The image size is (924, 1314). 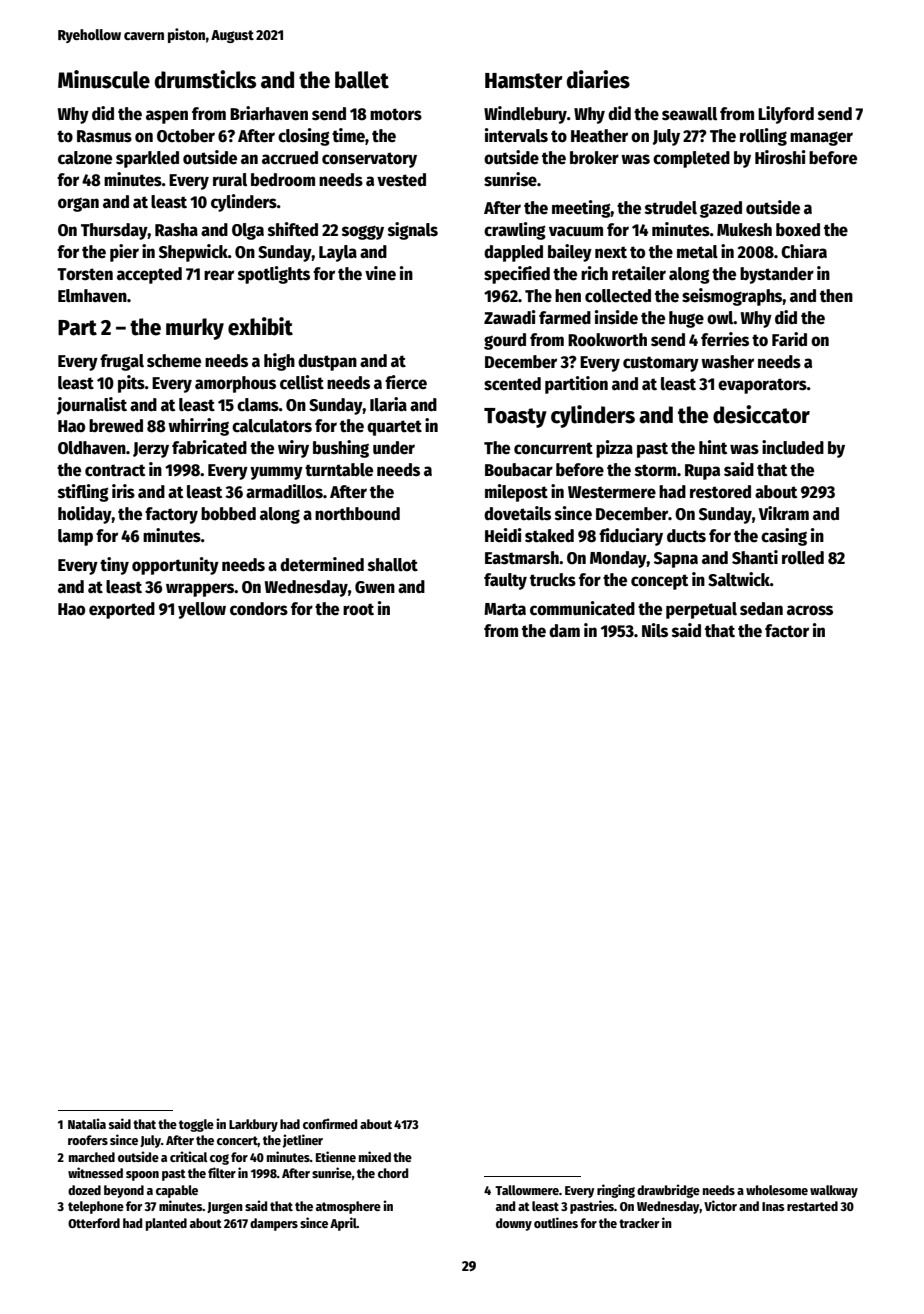 What do you see at coordinates (786, 115) in the document?
I see `Lilyford` at bounding box center [786, 115].
